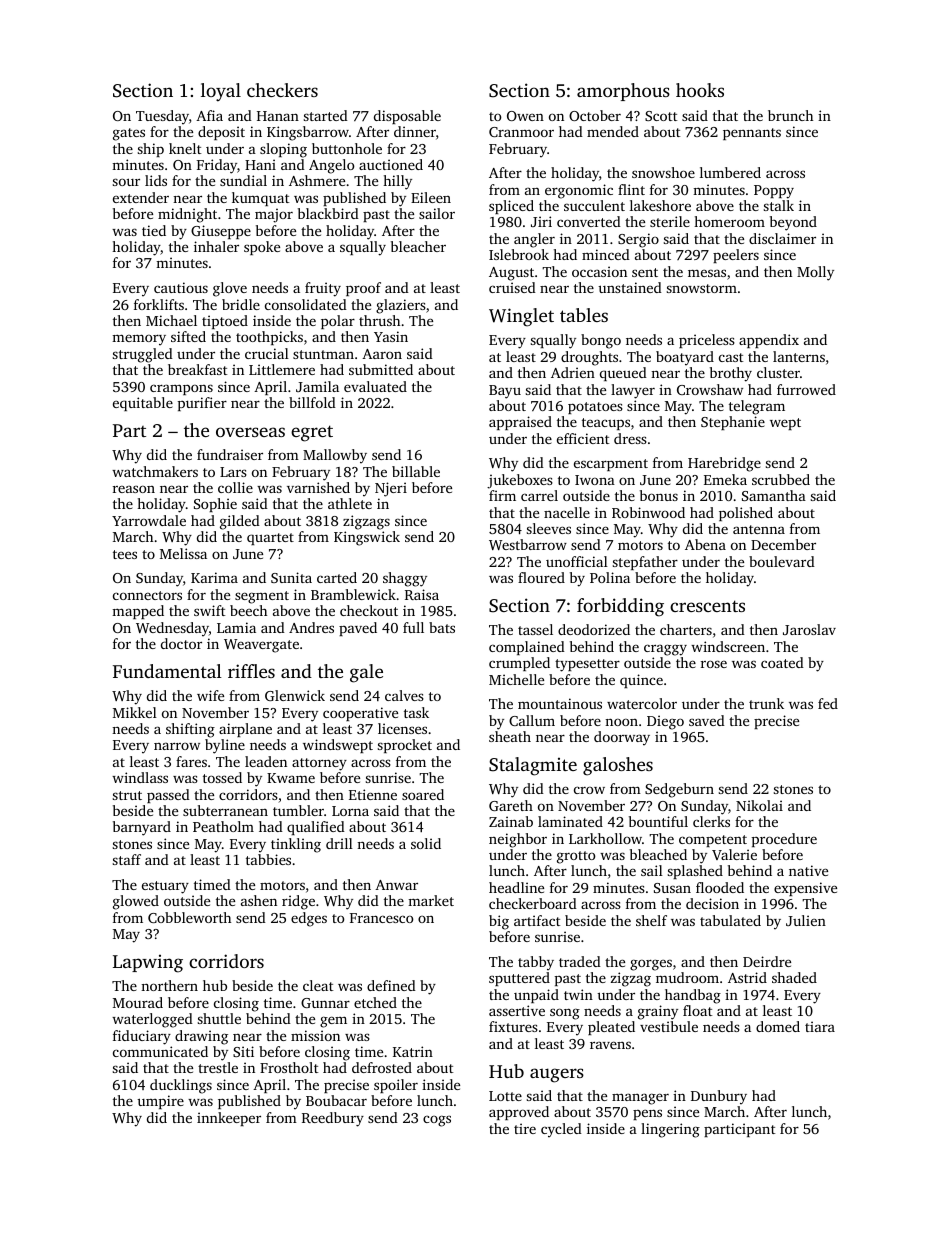 Image resolution: width=952 pixels, height=1233 pixels. What do you see at coordinates (513, 1026) in the document?
I see `fixtures` at bounding box center [513, 1026].
